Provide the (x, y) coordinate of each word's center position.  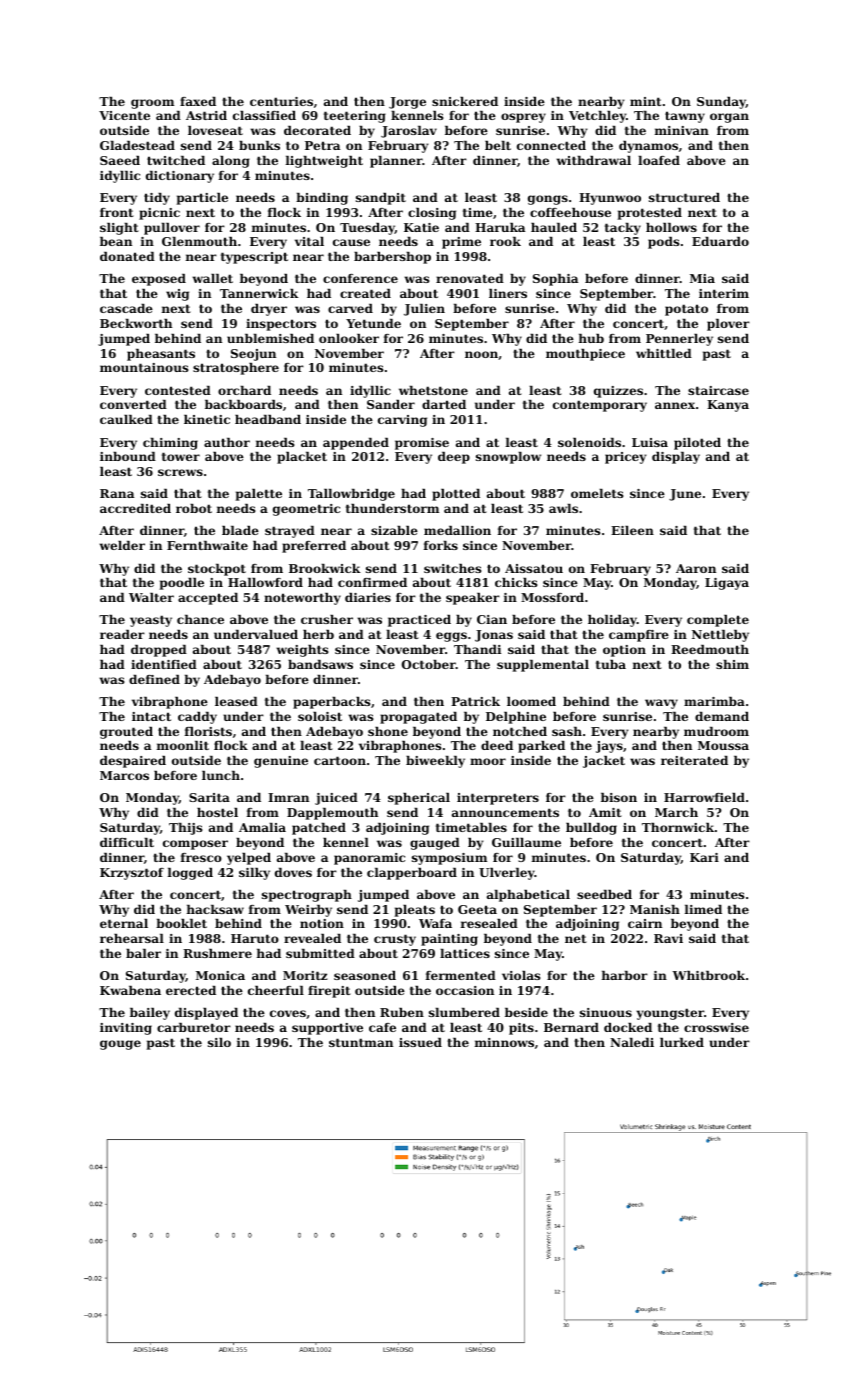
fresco (201, 857)
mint (646, 101)
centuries (281, 101)
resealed (489, 923)
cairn (645, 923)
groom (152, 104)
